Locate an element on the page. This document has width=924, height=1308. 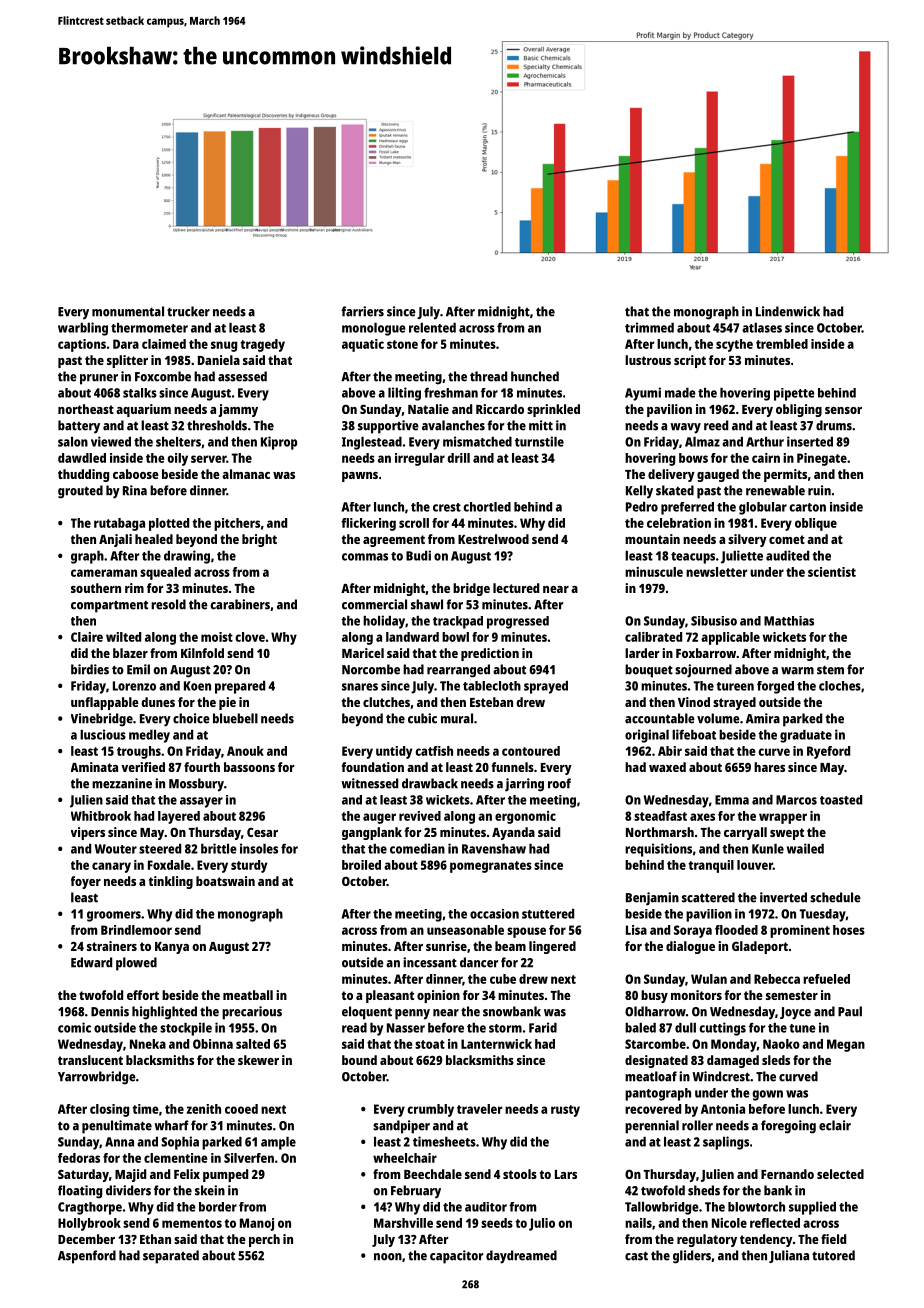
warbling is located at coordinates (83, 329).
